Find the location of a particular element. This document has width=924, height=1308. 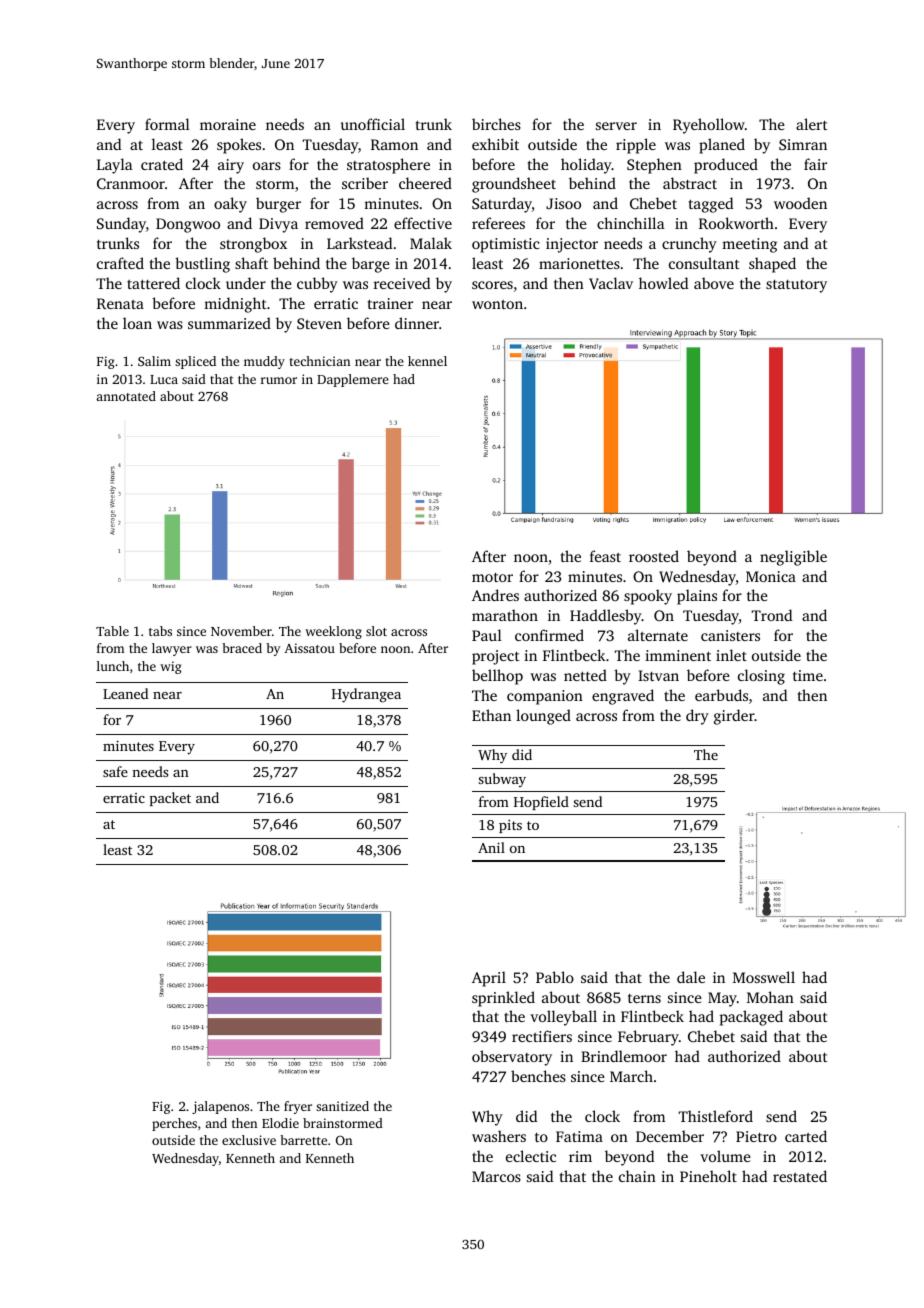

loan is located at coordinates (137, 323).
